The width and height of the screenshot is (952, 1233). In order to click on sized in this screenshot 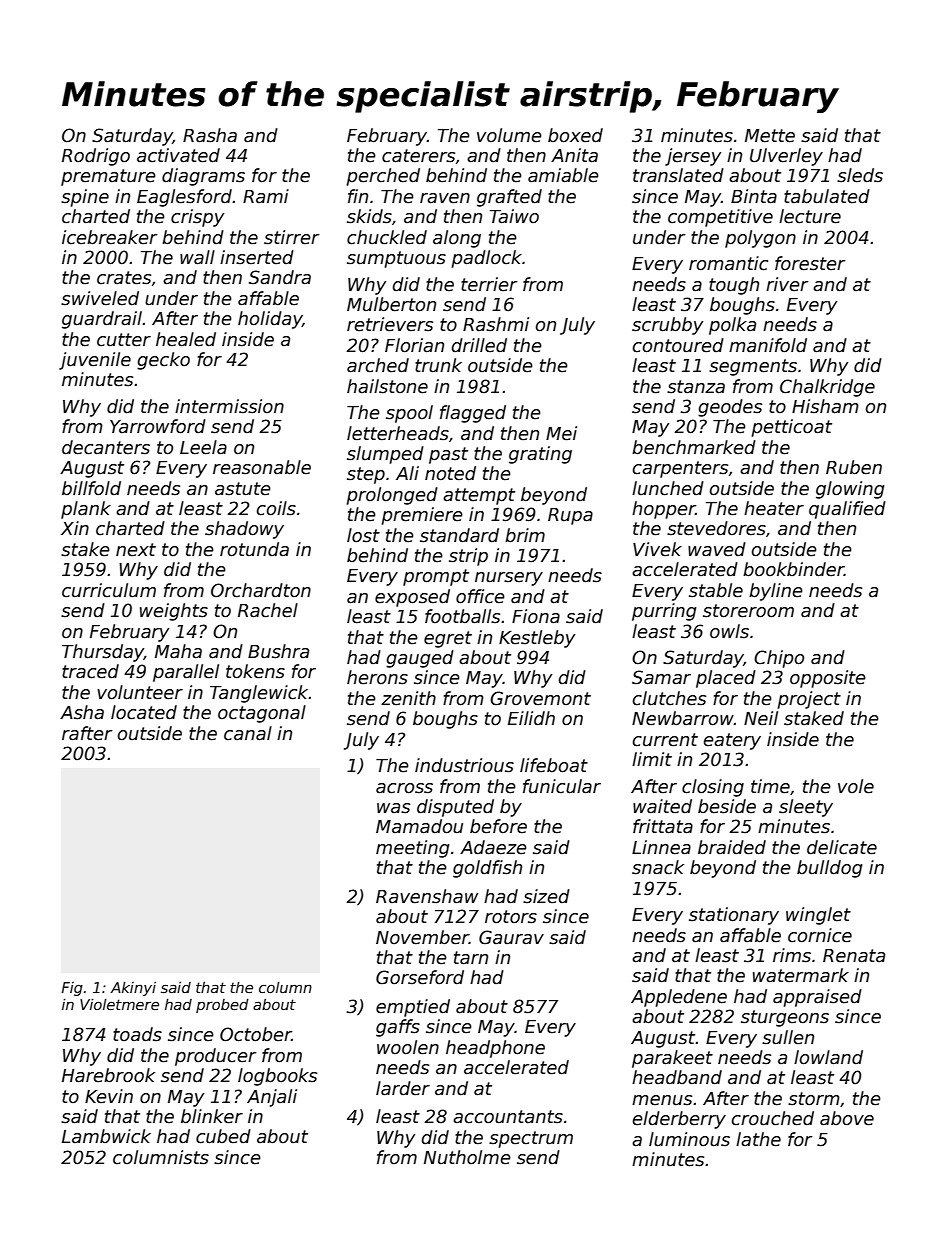, I will do `click(546, 896)`.
